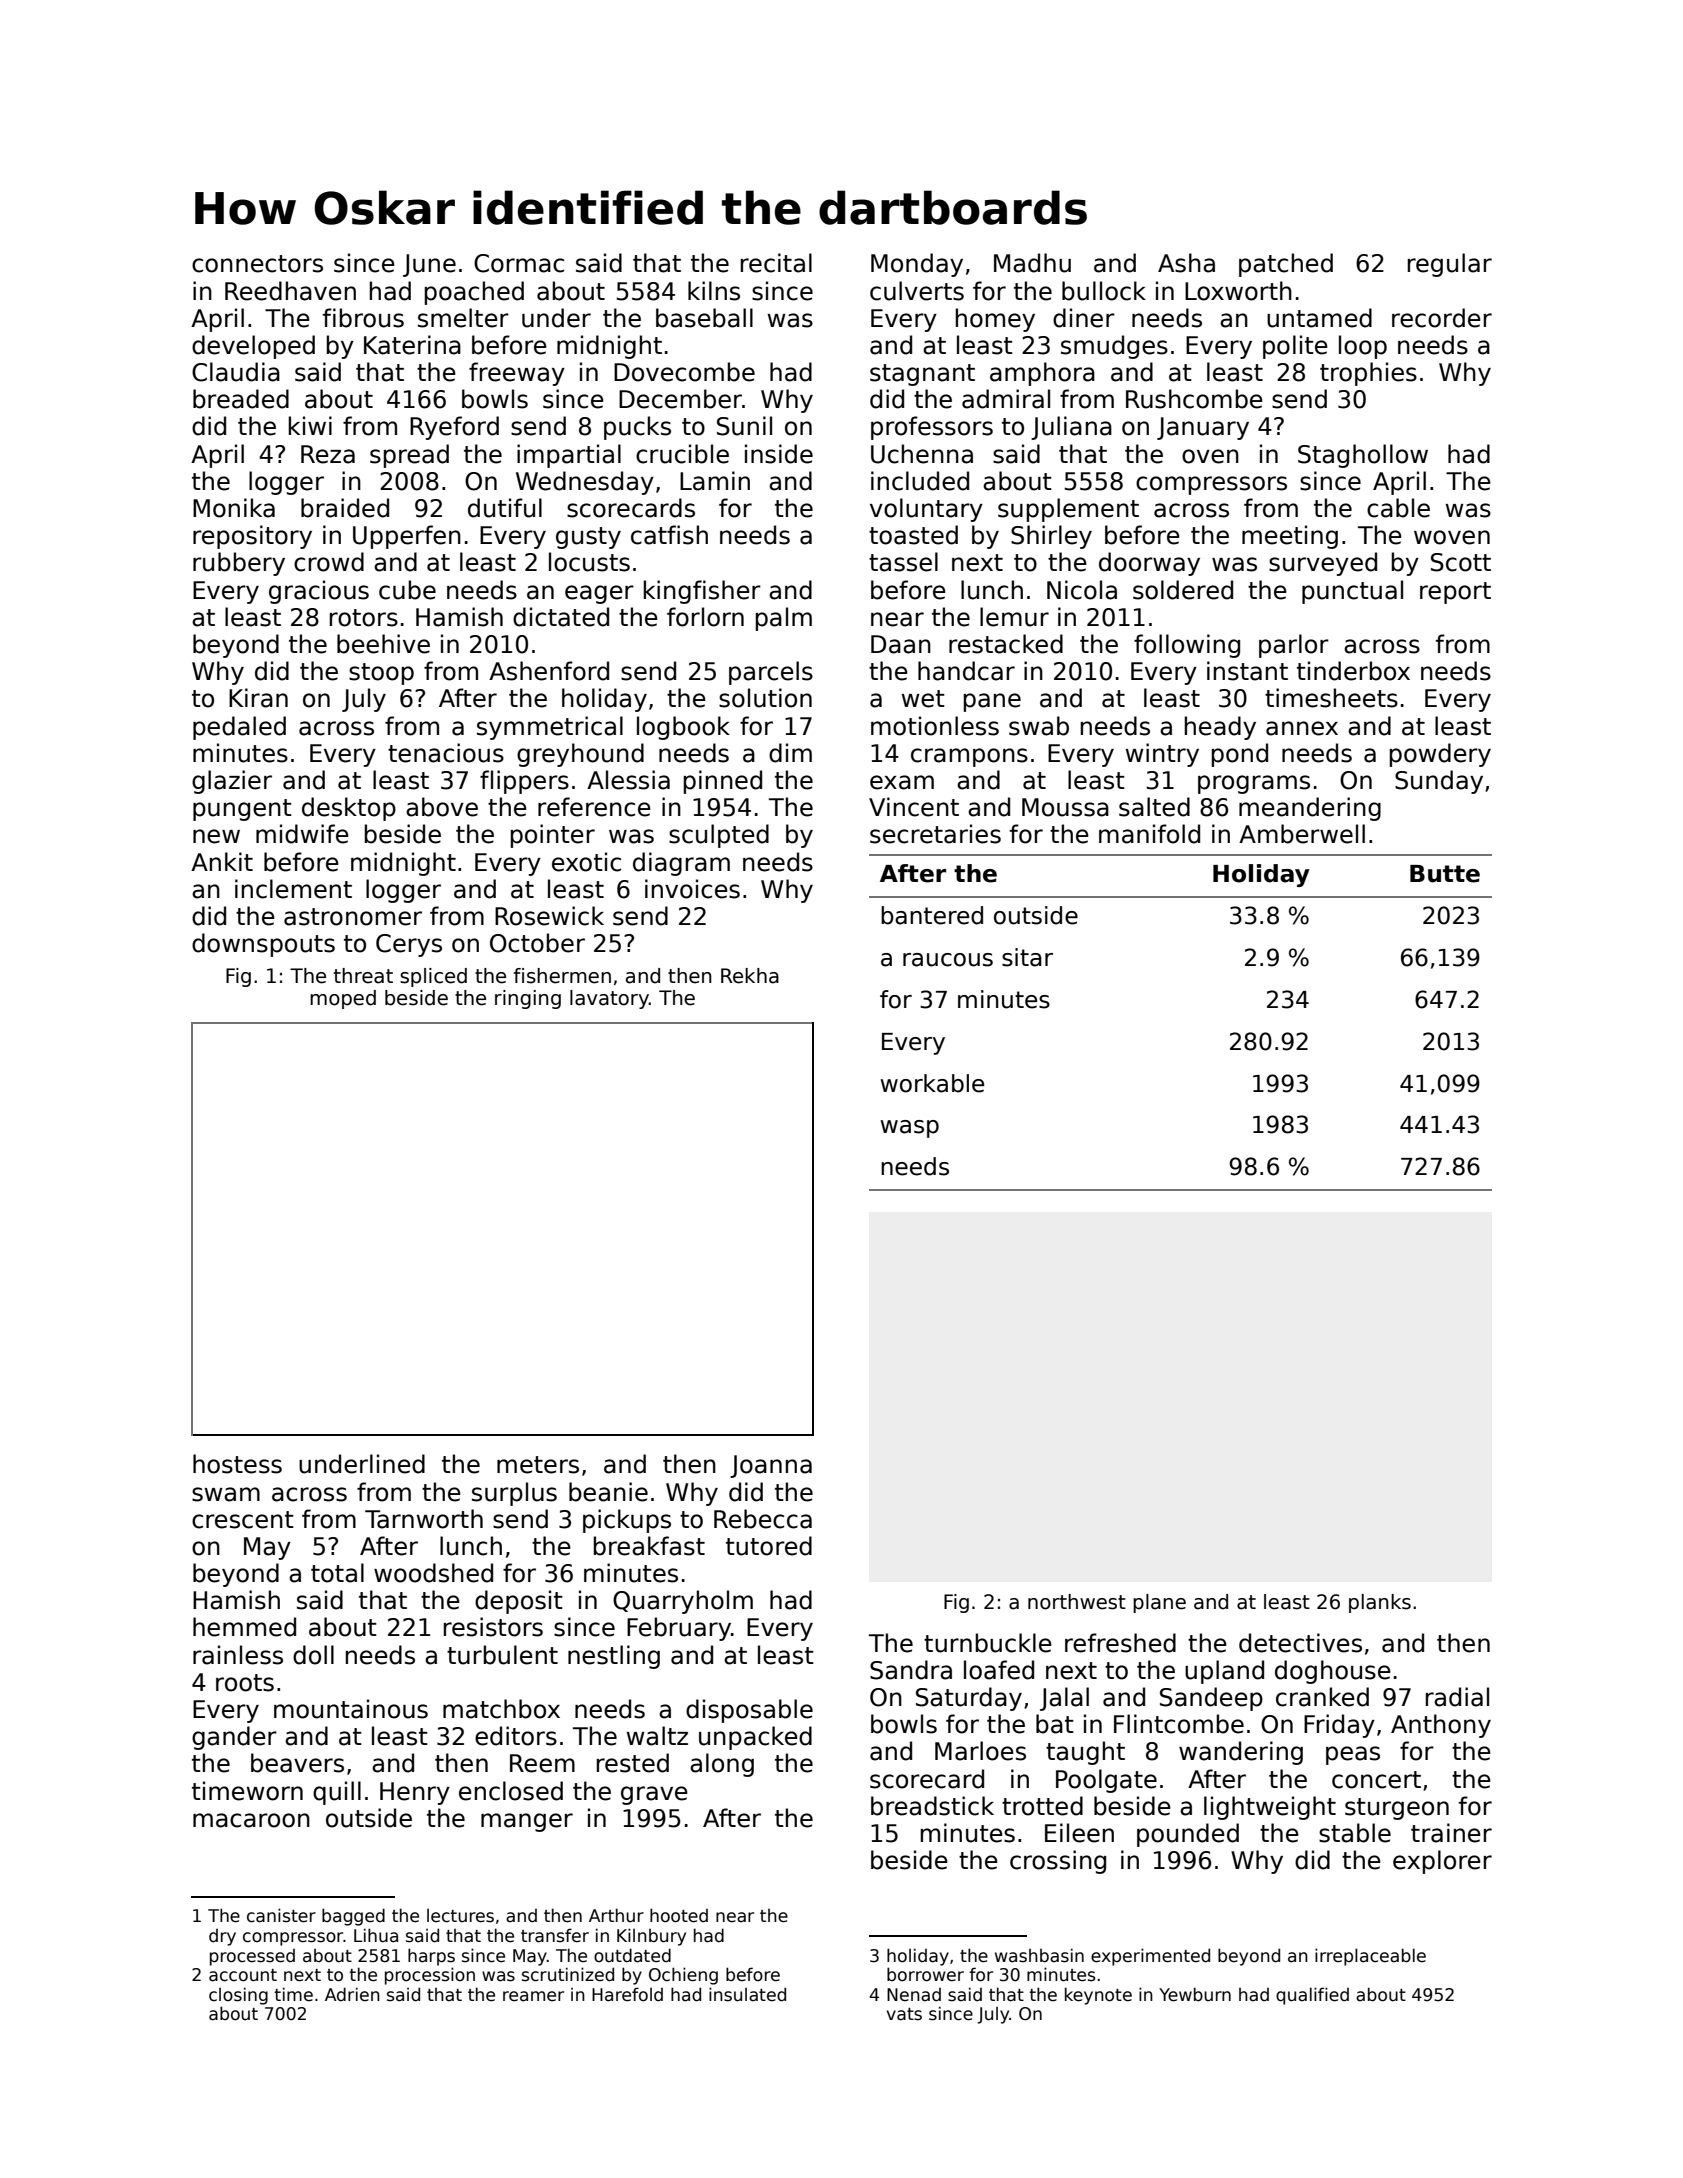 The image size is (1683, 2178). Describe the element at coordinates (926, 510) in the screenshot. I see `voluntary` at that location.
